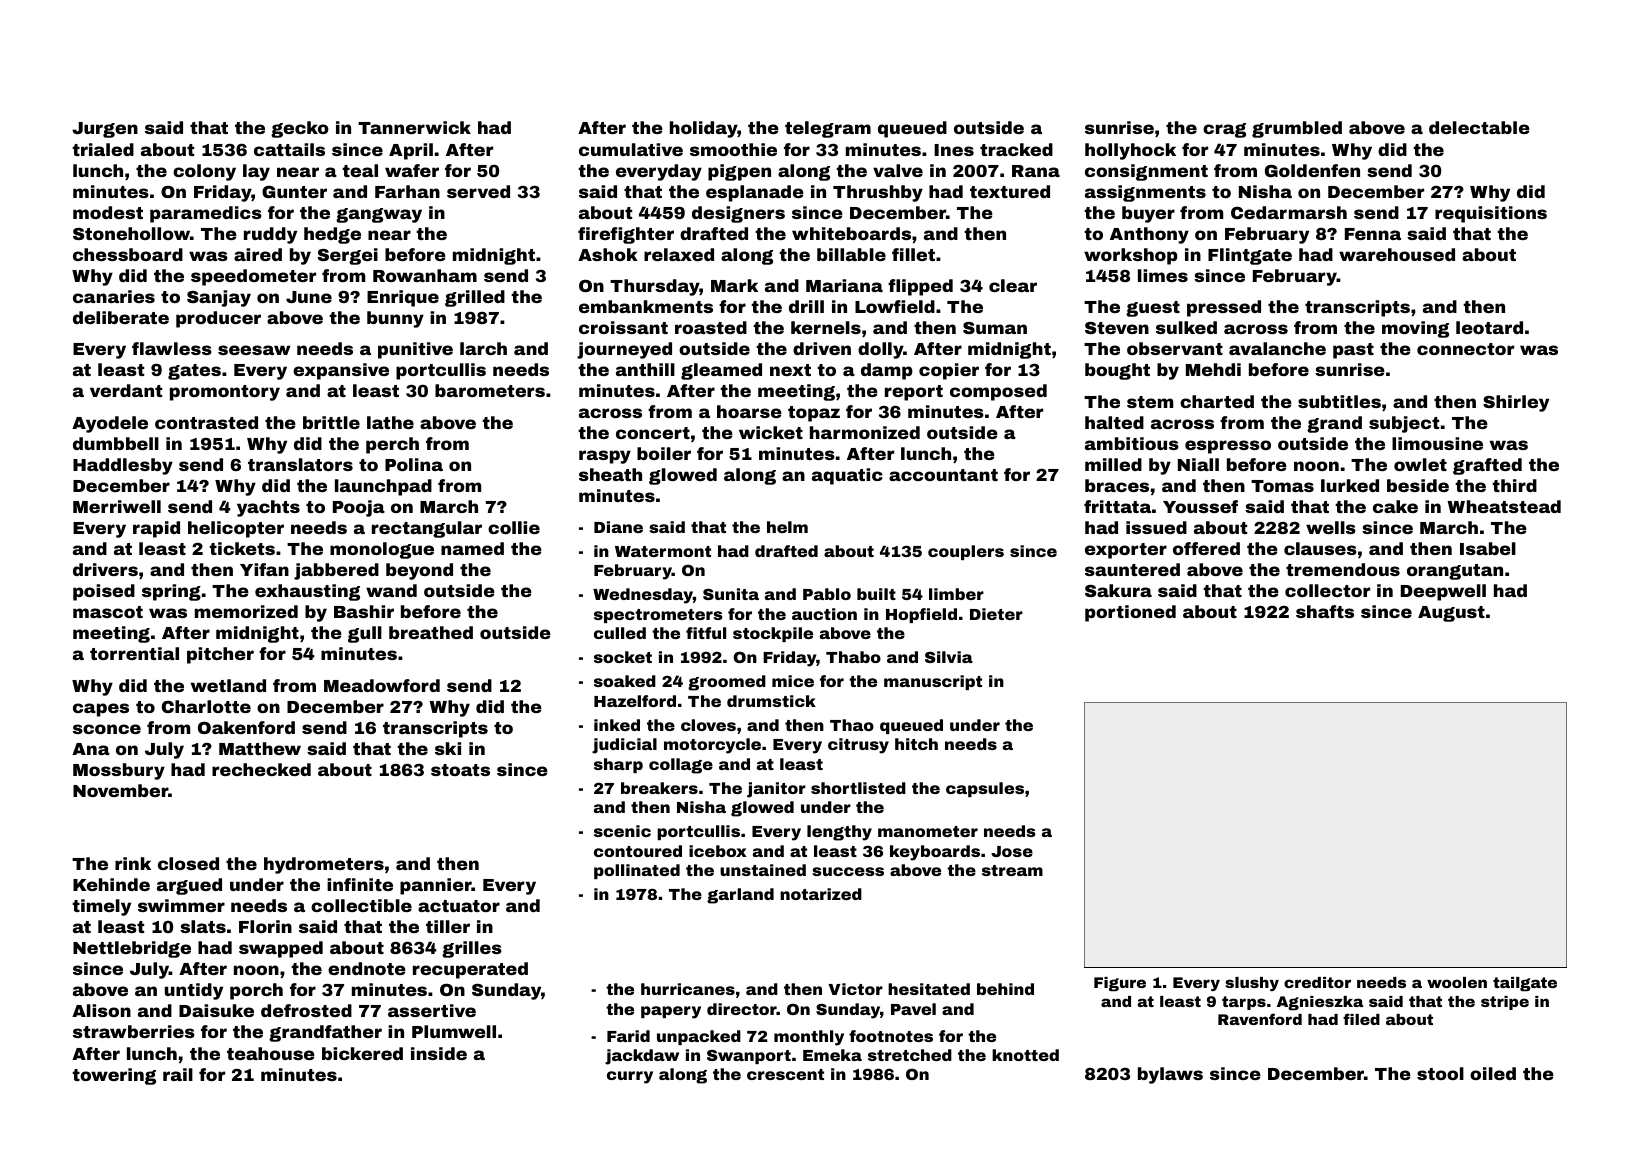 This screenshot has width=1639, height=1159. I want to click on Nettlebridge, so click(132, 949).
